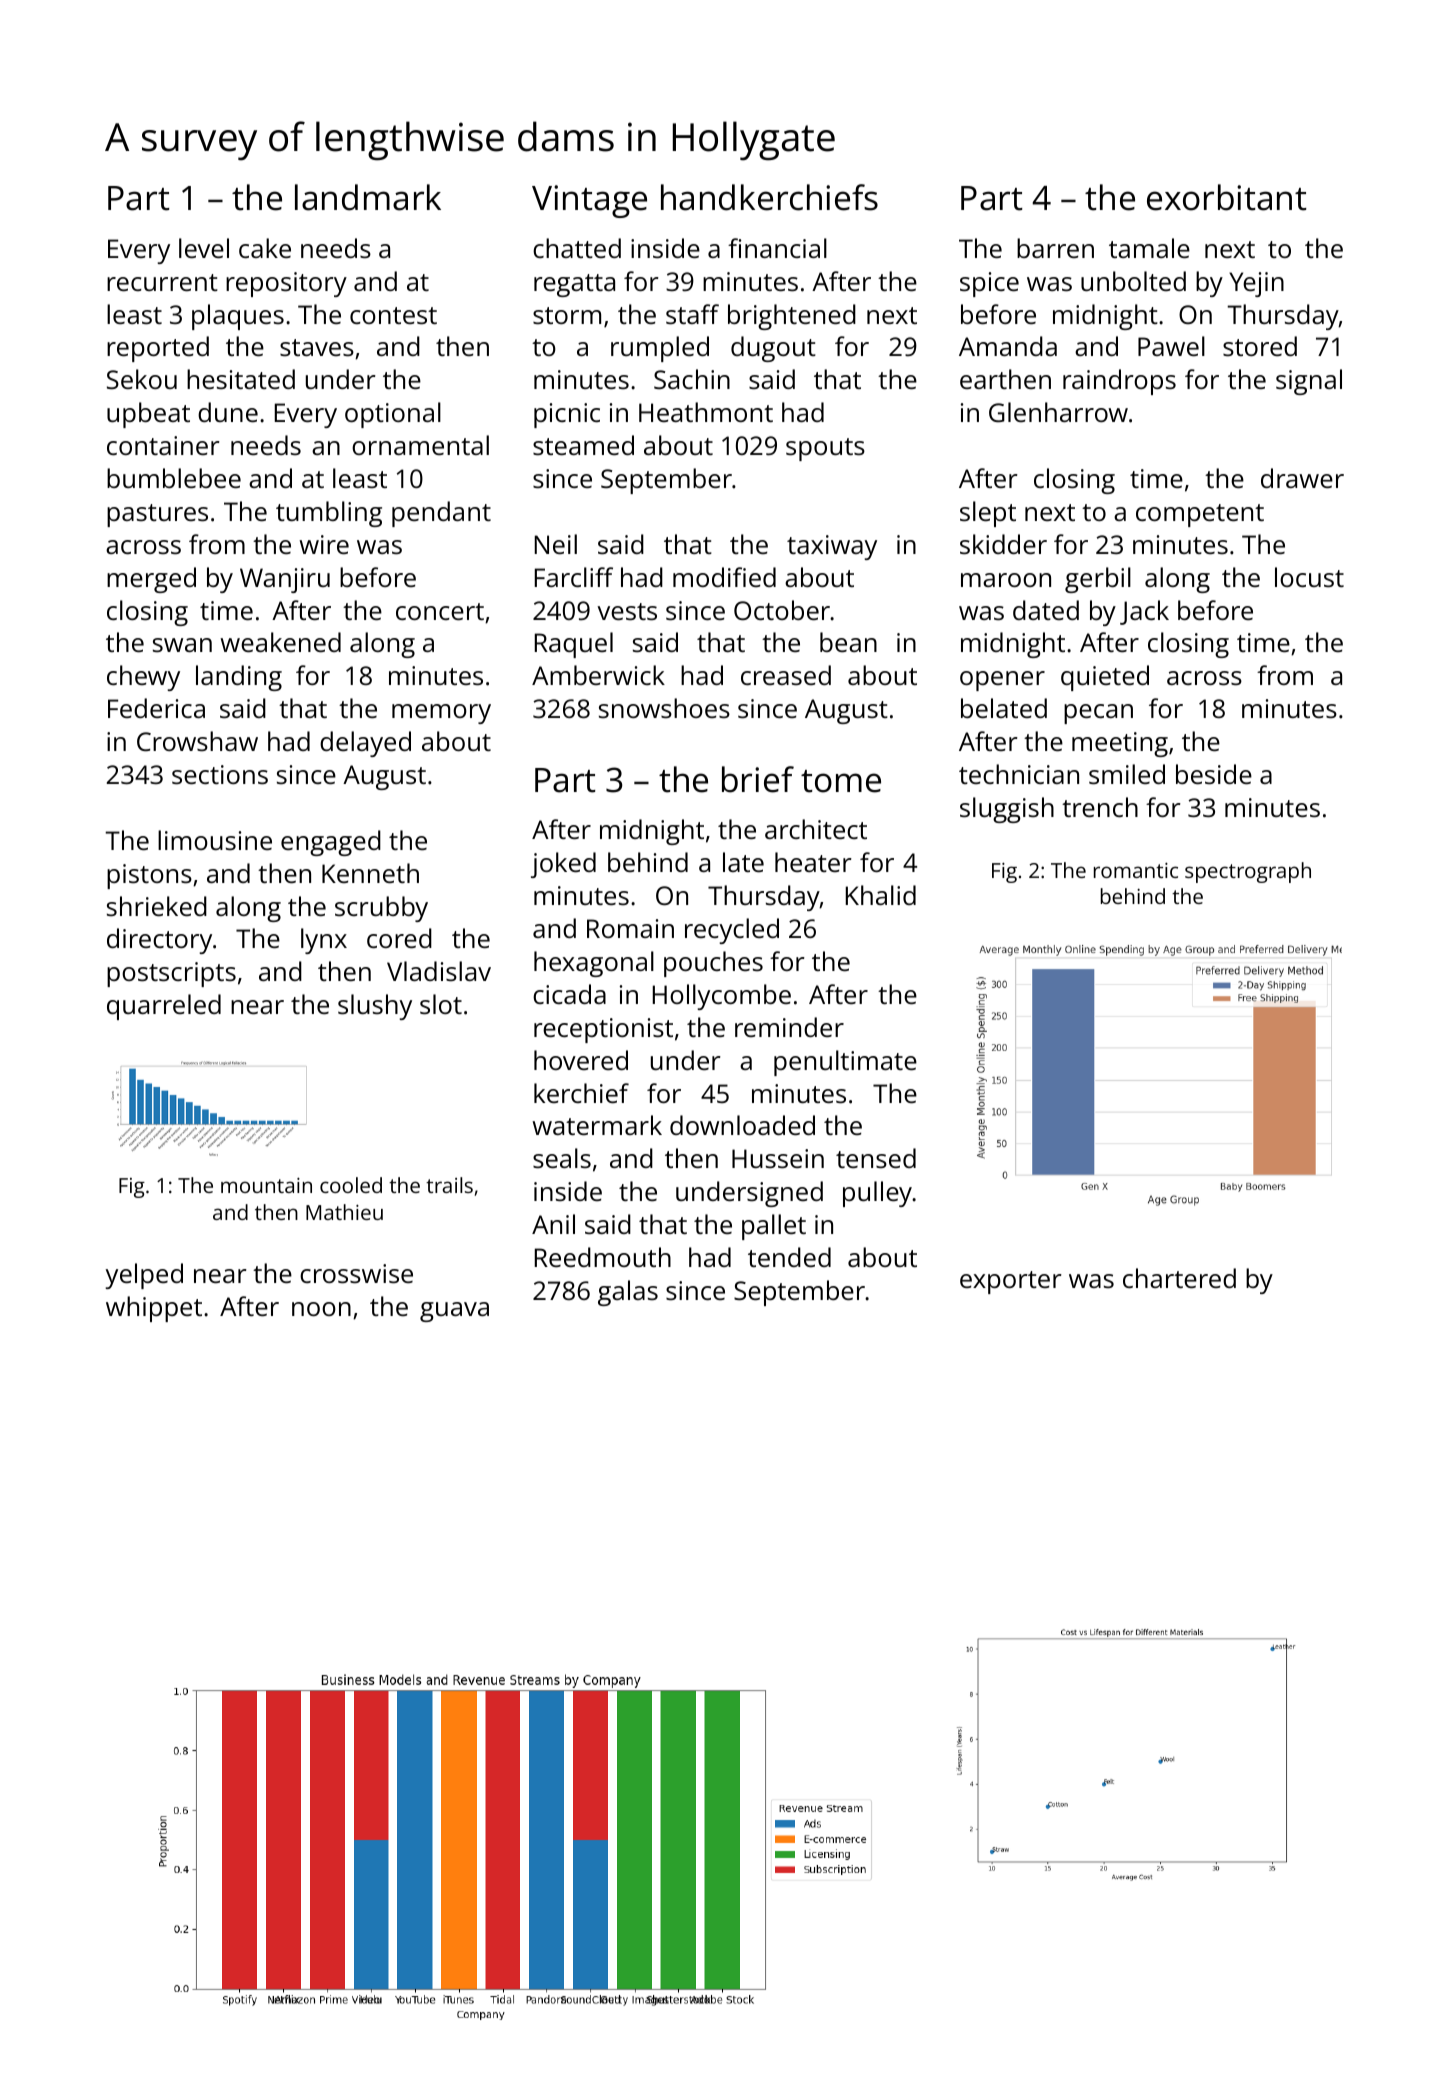  What do you see at coordinates (589, 201) in the screenshot?
I see `Vintage` at bounding box center [589, 201].
